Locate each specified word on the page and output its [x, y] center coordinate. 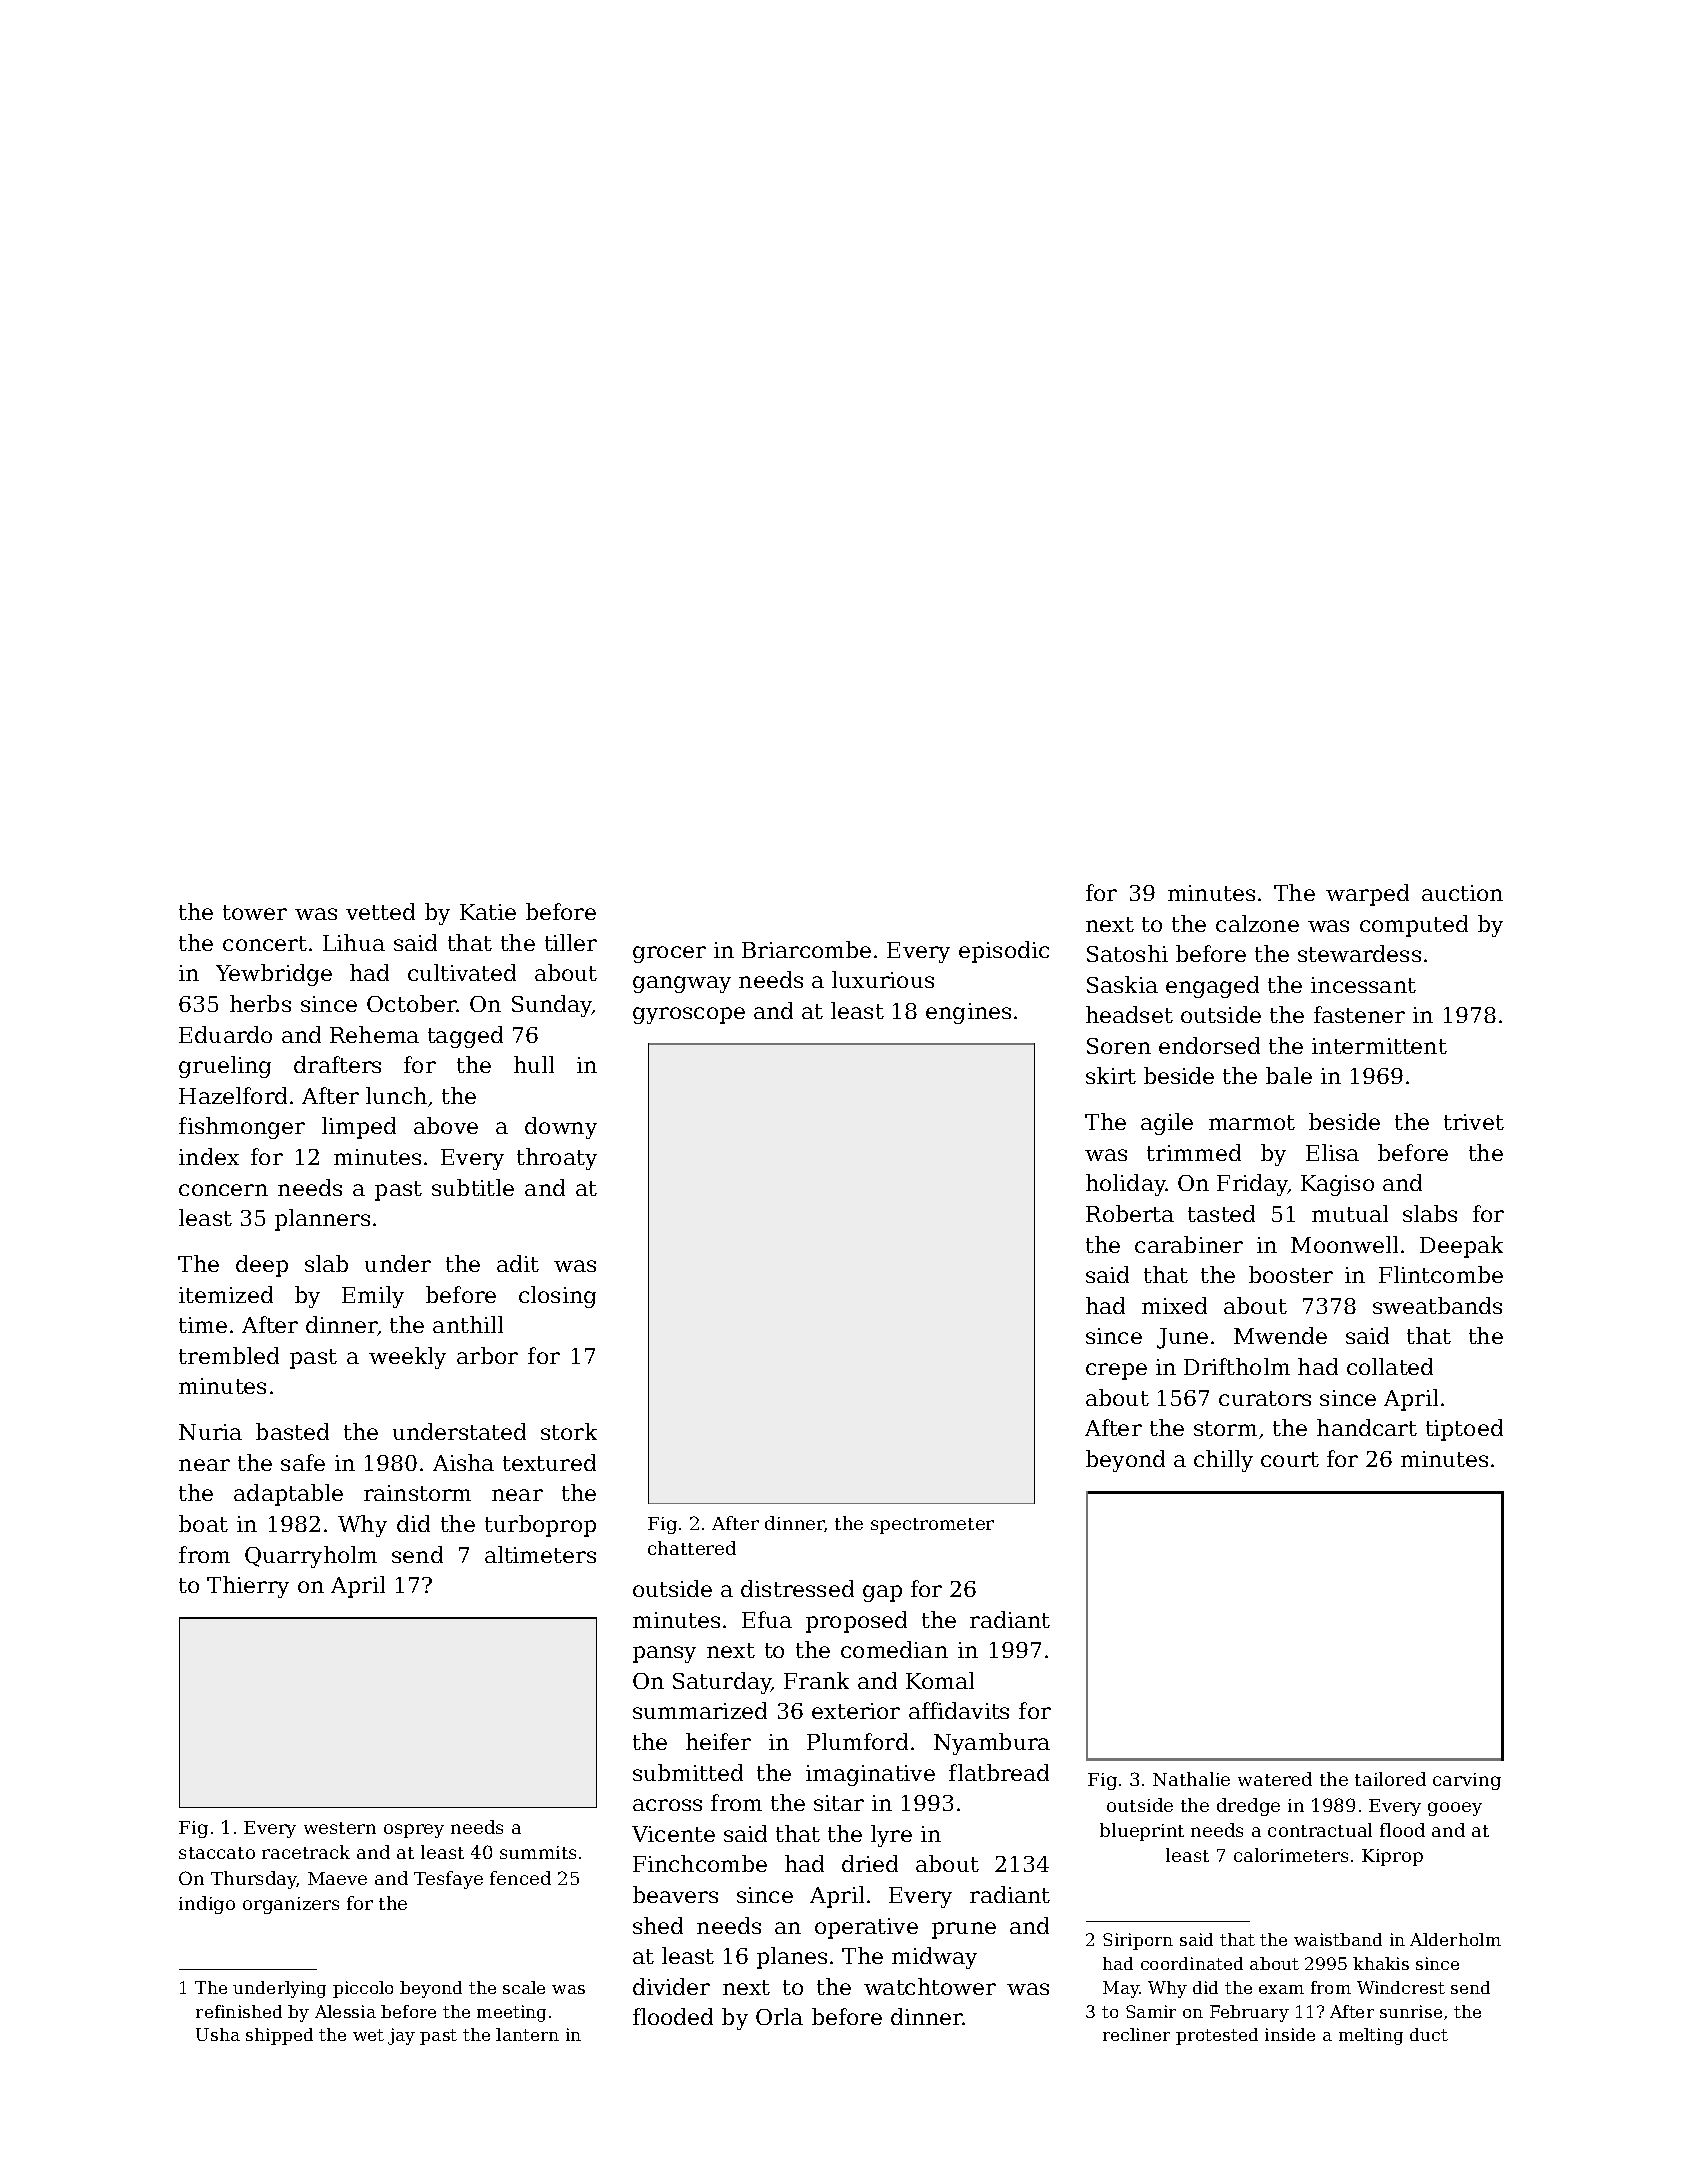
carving [1467, 1781]
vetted [380, 911]
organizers [291, 1905]
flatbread [999, 1772]
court [1290, 1459]
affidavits [959, 1710]
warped [1367, 895]
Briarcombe [806, 949]
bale [1289, 1075]
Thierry [248, 1587]
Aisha [463, 1462]
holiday [1126, 1185]
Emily [373, 1297]
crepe [1116, 1371]
